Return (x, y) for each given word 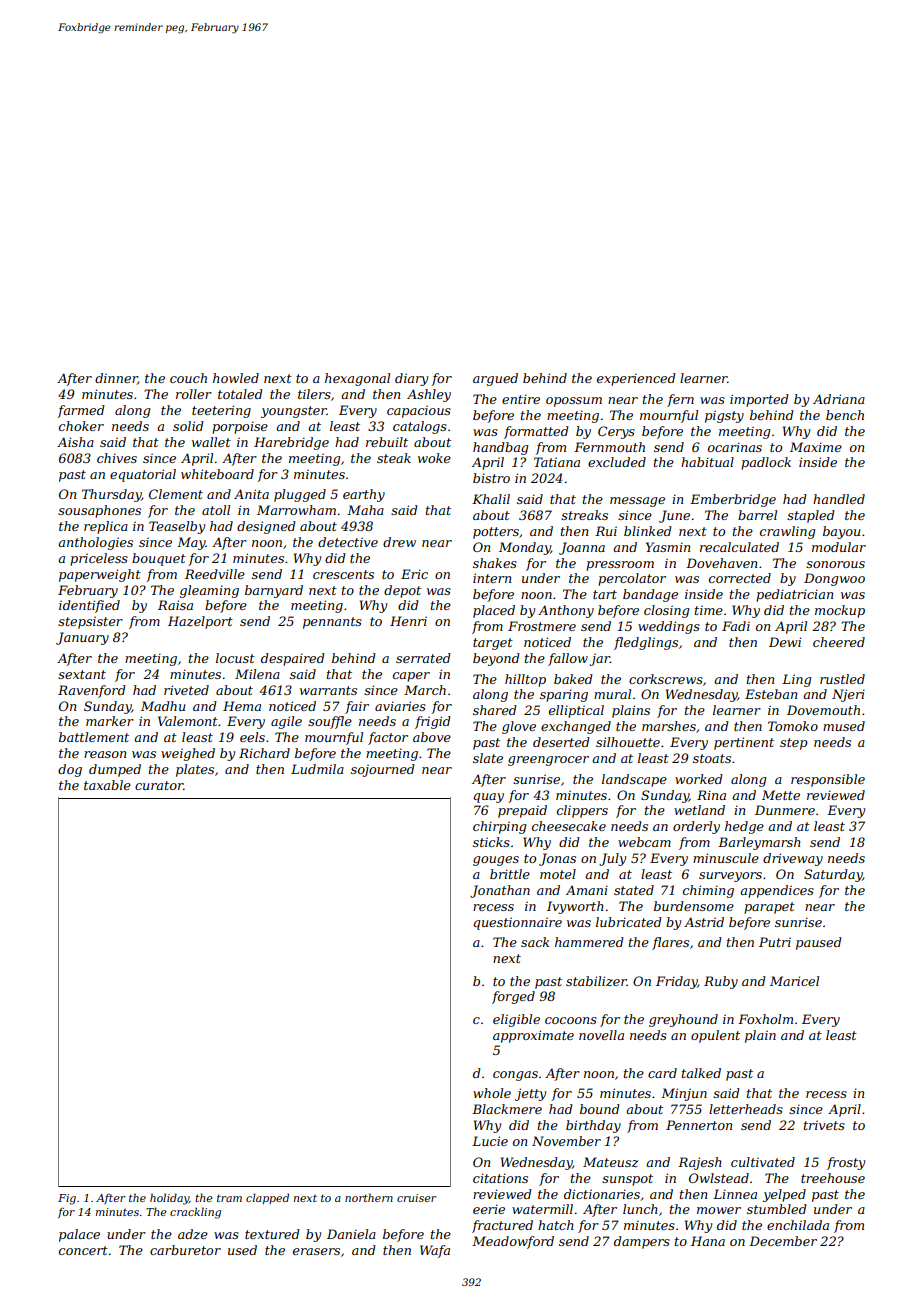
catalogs (420, 427)
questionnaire (518, 923)
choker (81, 426)
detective (348, 542)
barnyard (274, 591)
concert (83, 1250)
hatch (556, 1225)
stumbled (777, 1209)
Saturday (833, 875)
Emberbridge (733, 500)
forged (513, 997)
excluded (617, 462)
